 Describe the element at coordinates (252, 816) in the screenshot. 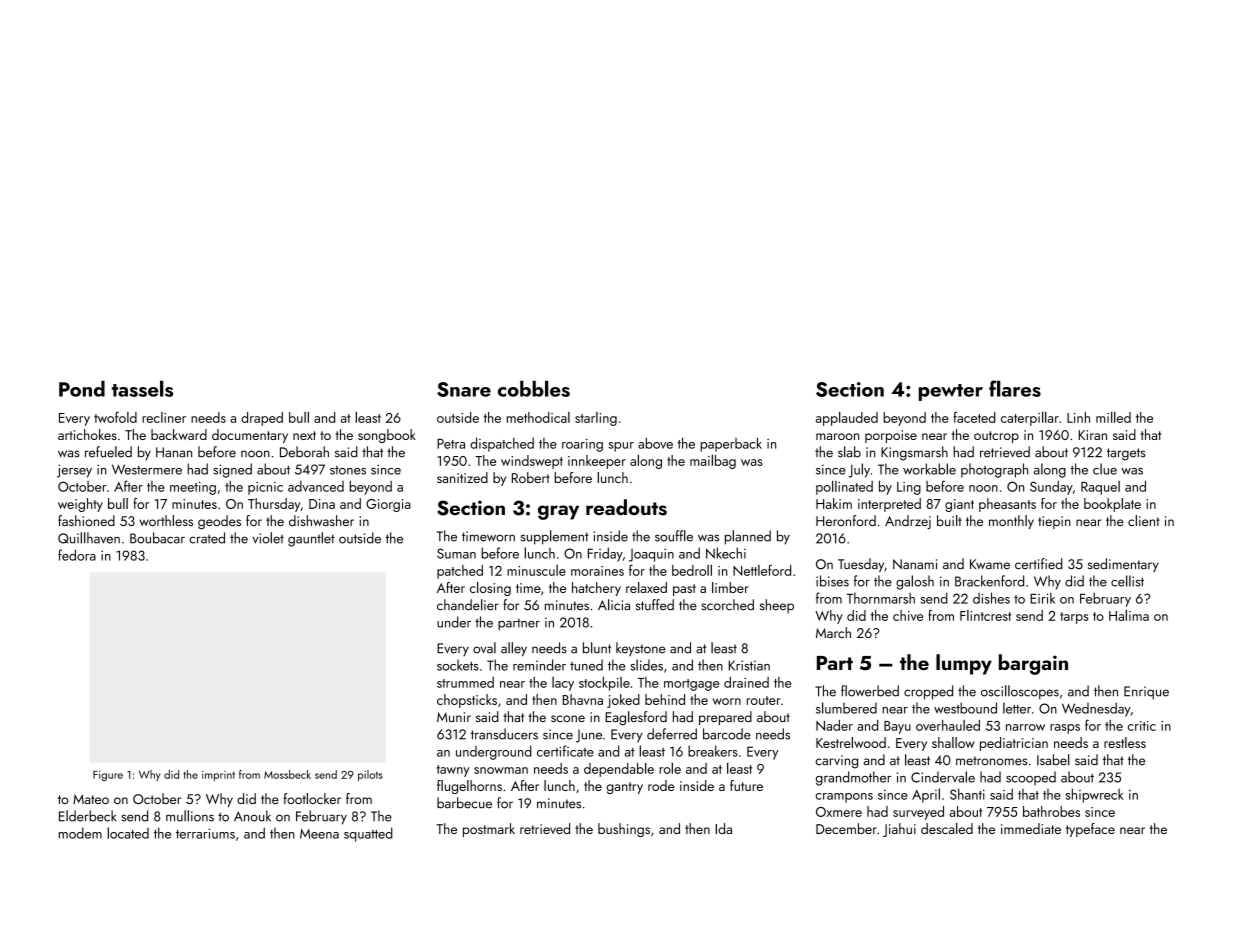

I see `Anouk` at that location.
